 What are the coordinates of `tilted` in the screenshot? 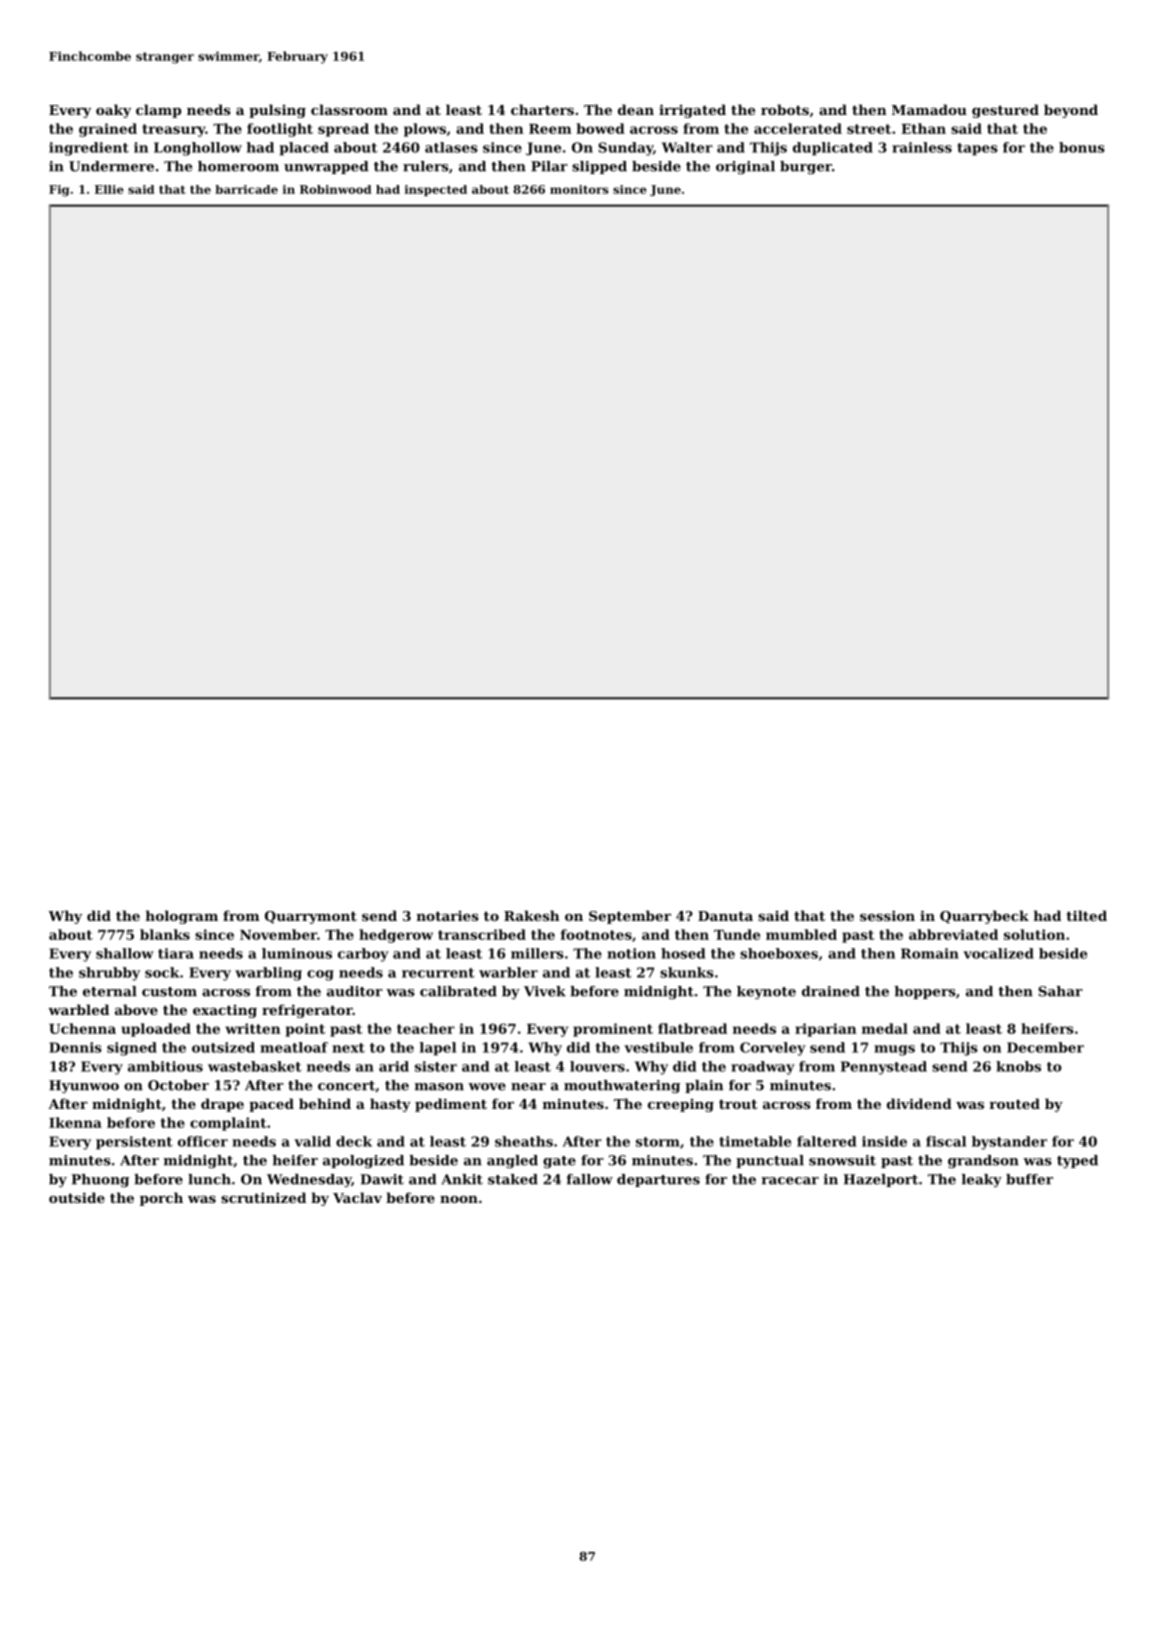 It's located at (1086, 915).
